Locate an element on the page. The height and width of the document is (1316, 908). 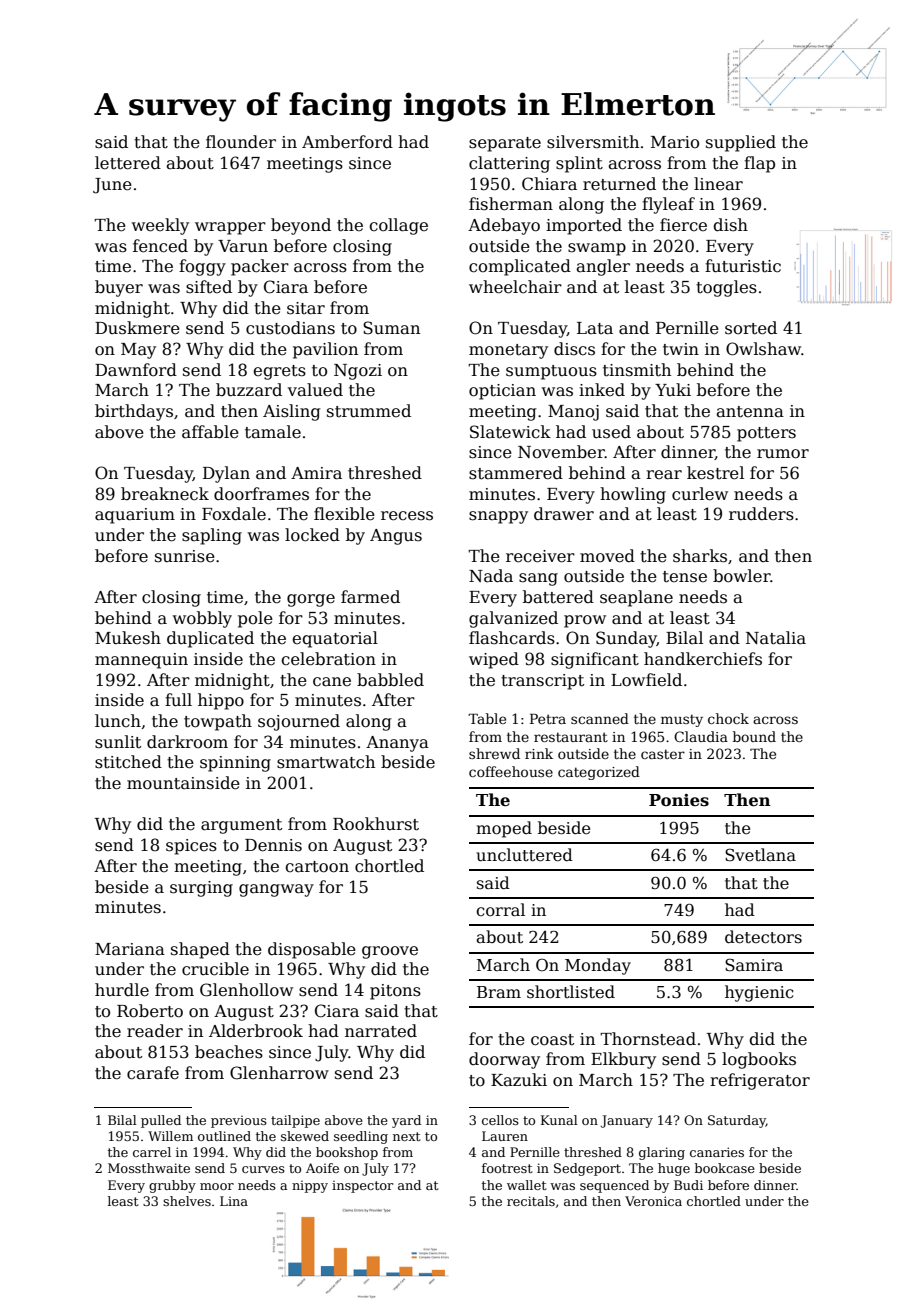
rumor is located at coordinates (783, 454).
